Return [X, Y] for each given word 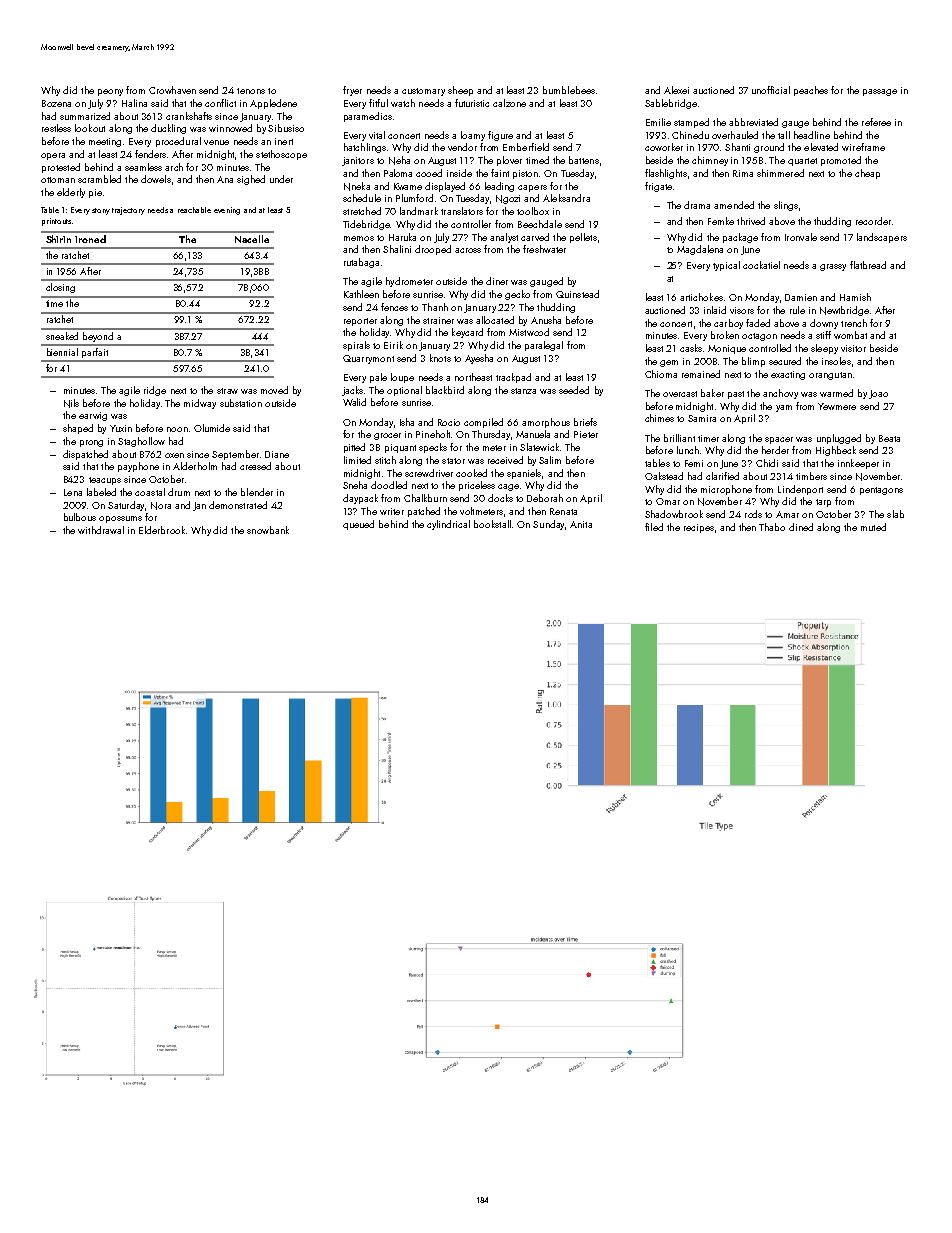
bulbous [80, 517]
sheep [460, 91]
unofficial [771, 90]
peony [110, 92]
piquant [400, 448]
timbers [811, 476]
